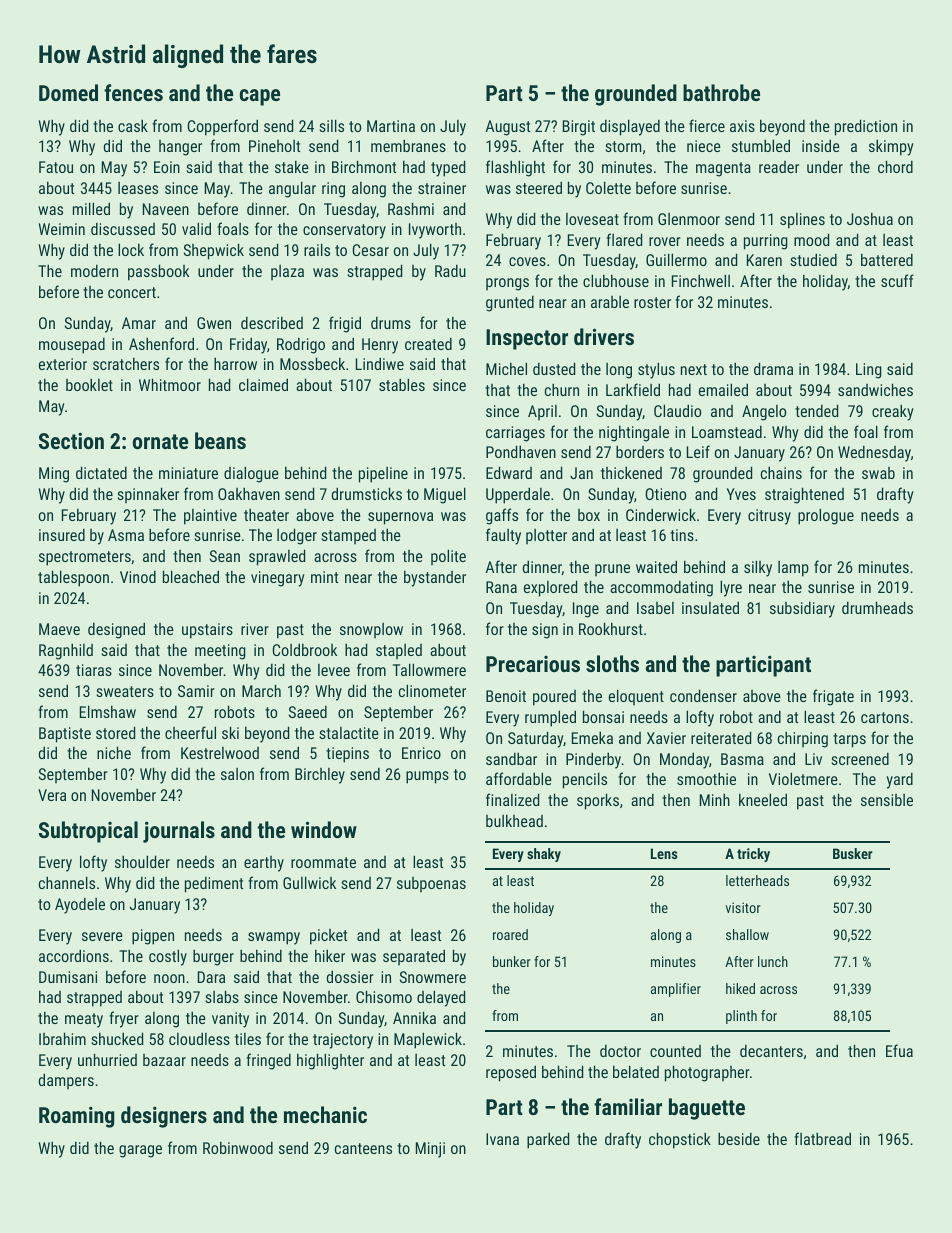  Describe the element at coordinates (214, 884) in the document. I see `pediment` at that location.
